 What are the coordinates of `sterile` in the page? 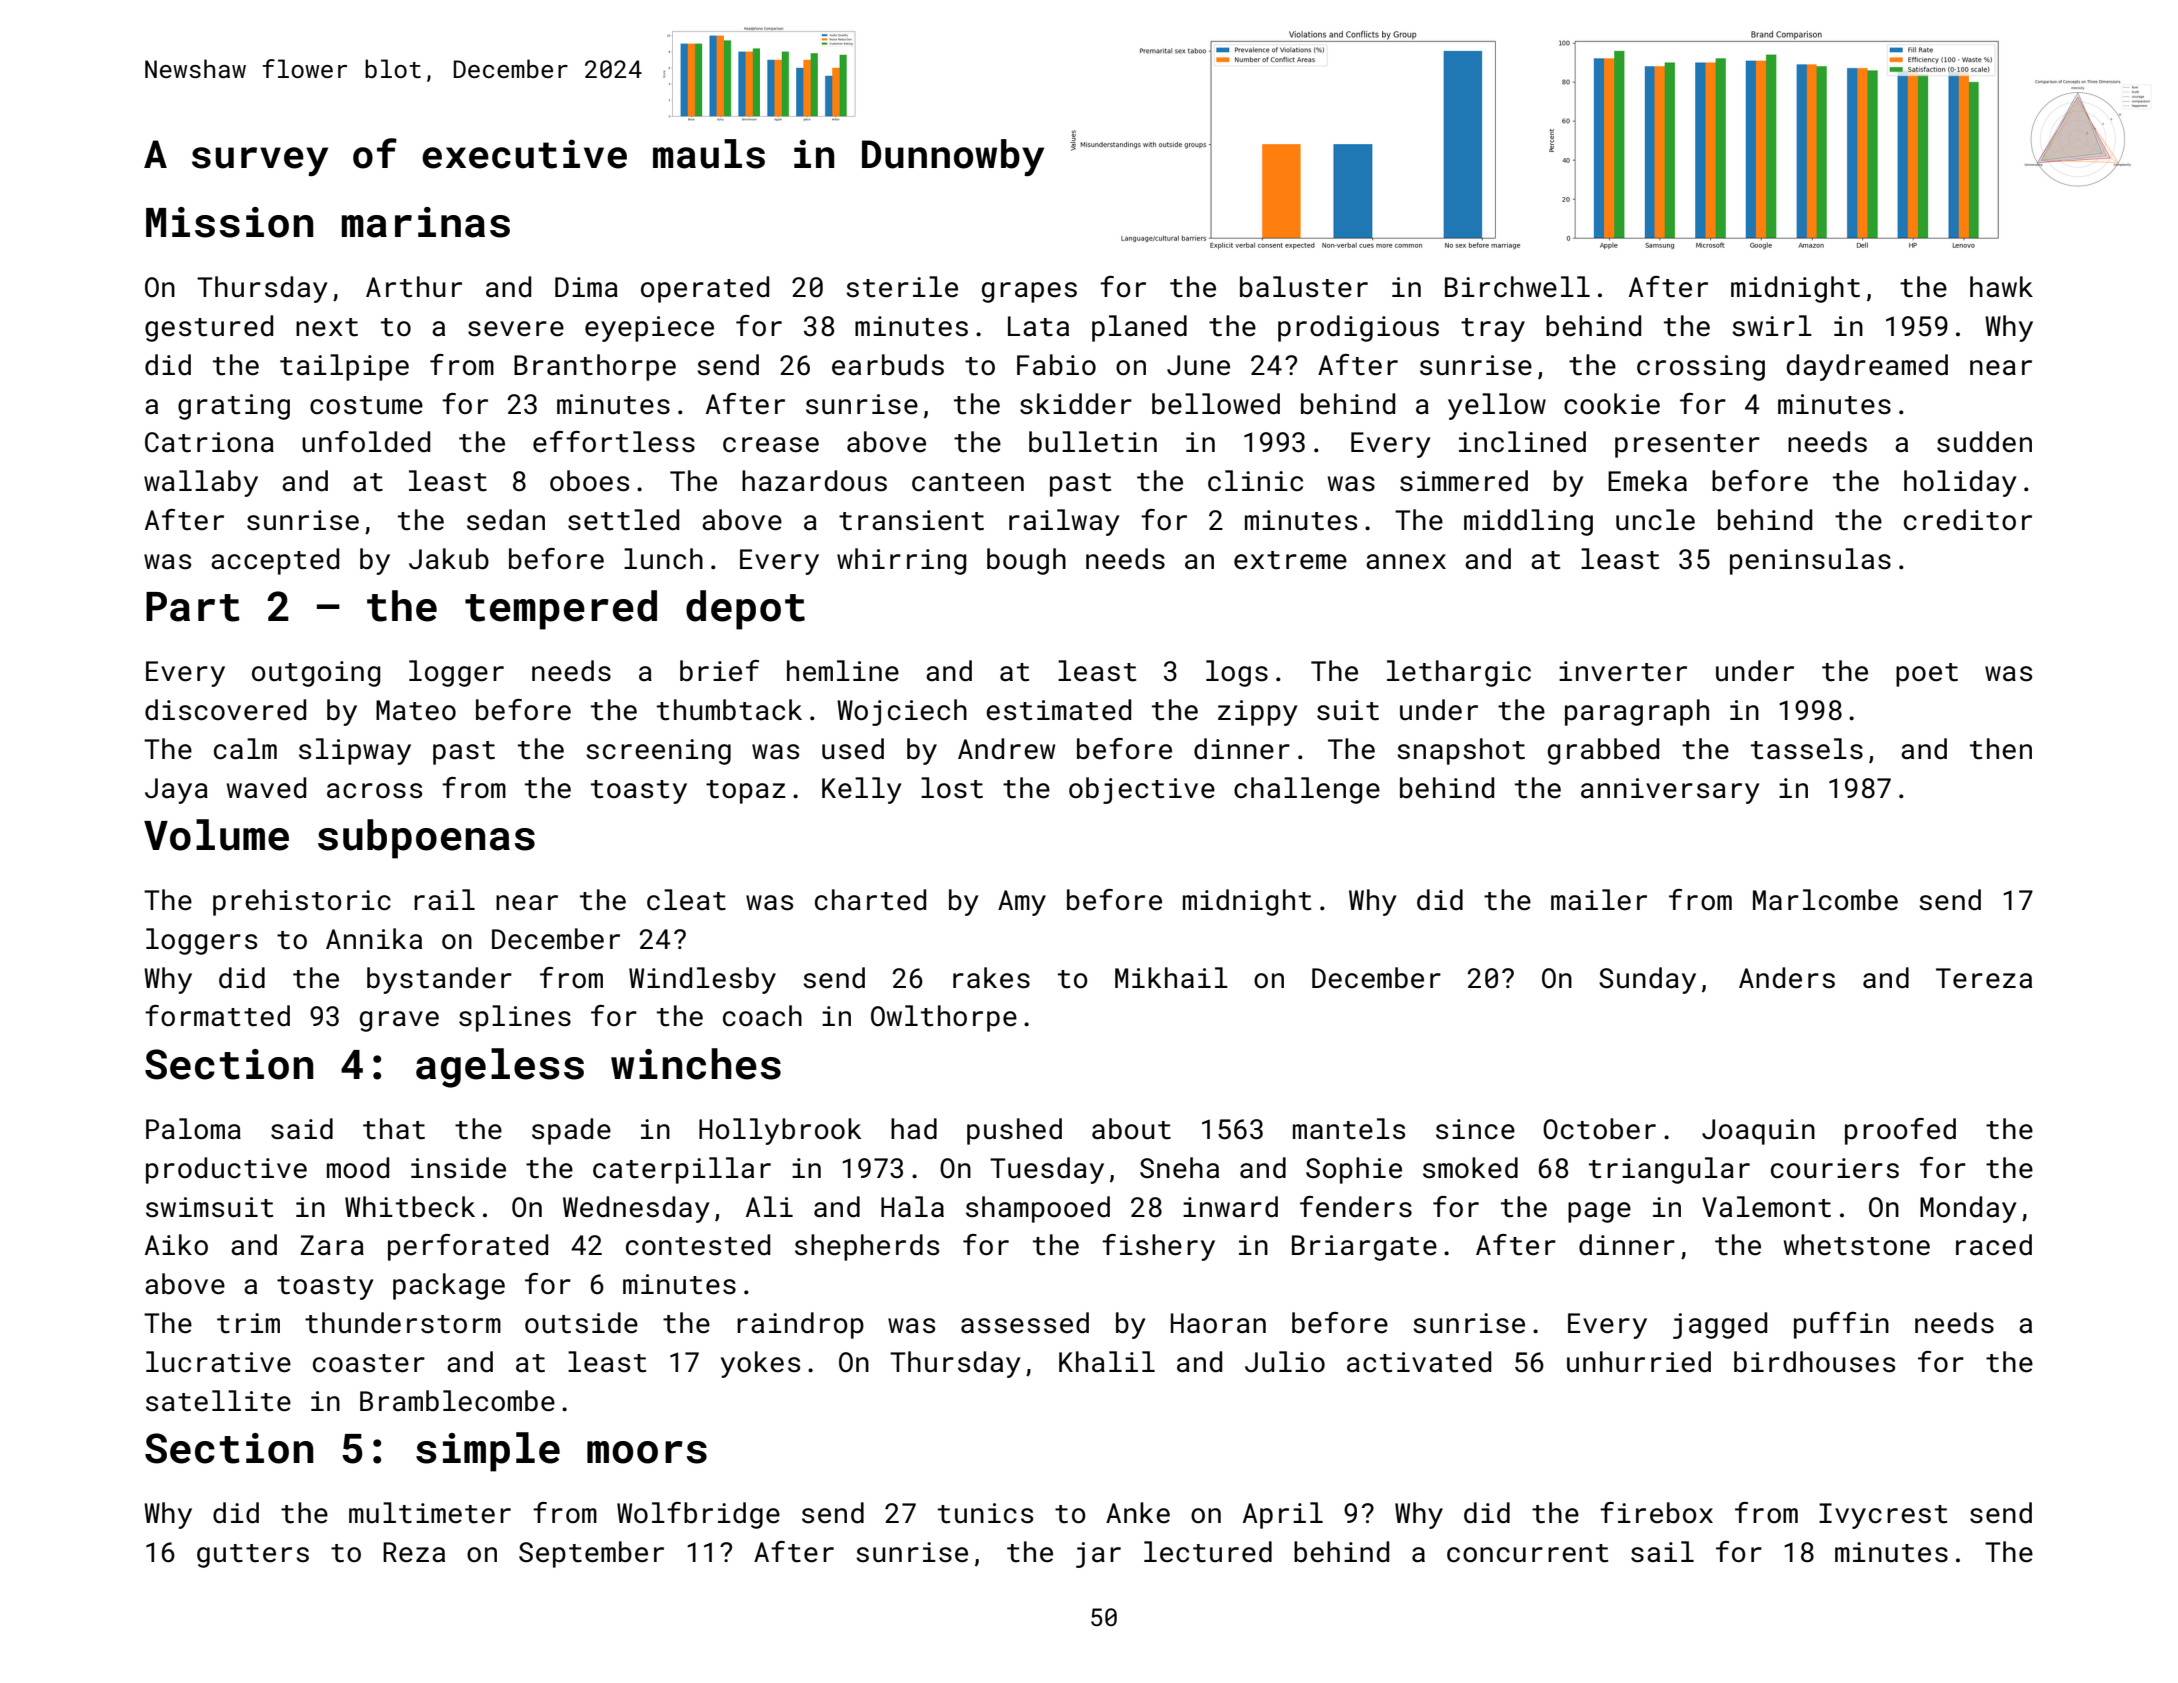 It's located at (902, 287).
